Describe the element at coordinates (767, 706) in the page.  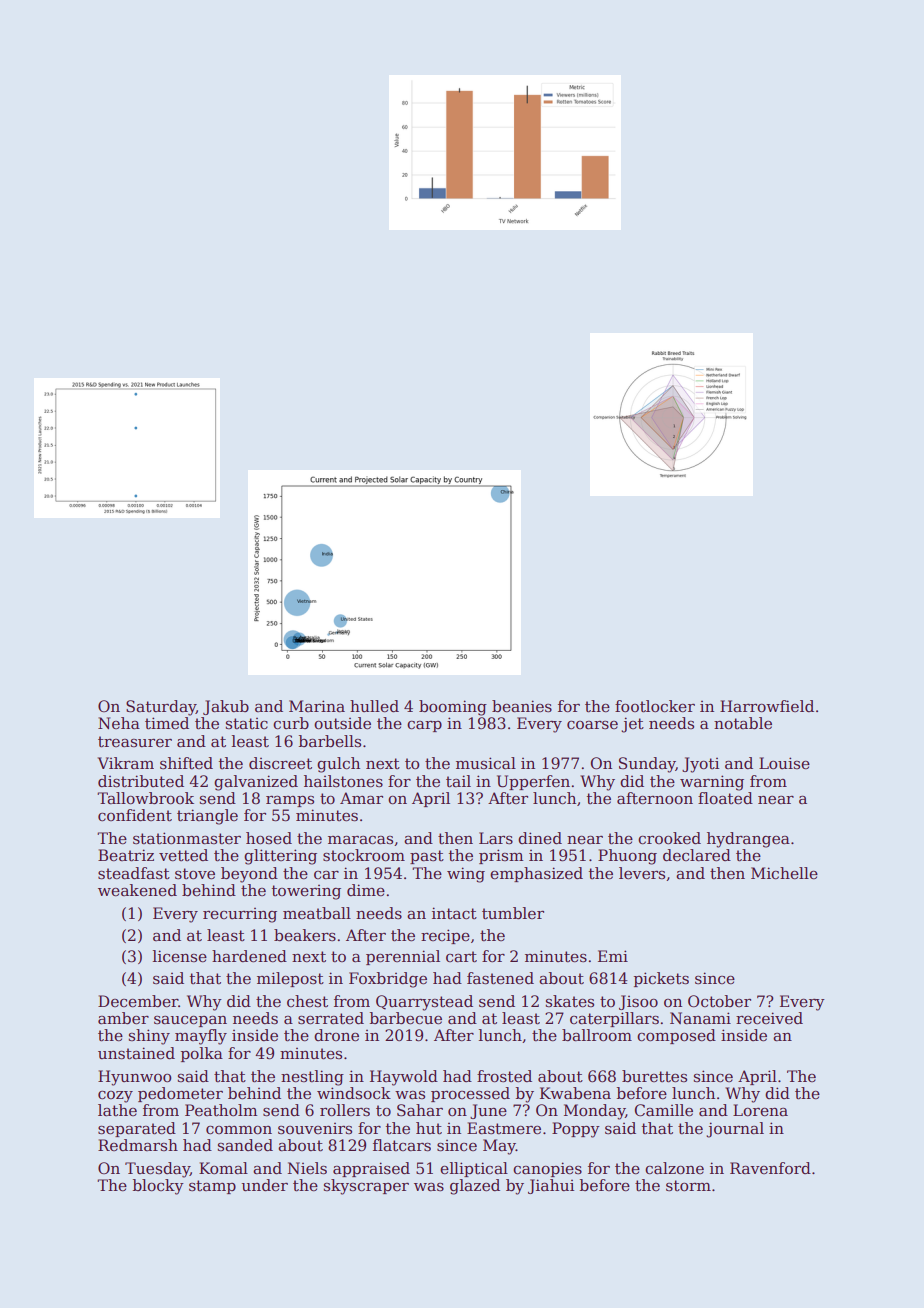
I see `Harrowfield` at that location.
